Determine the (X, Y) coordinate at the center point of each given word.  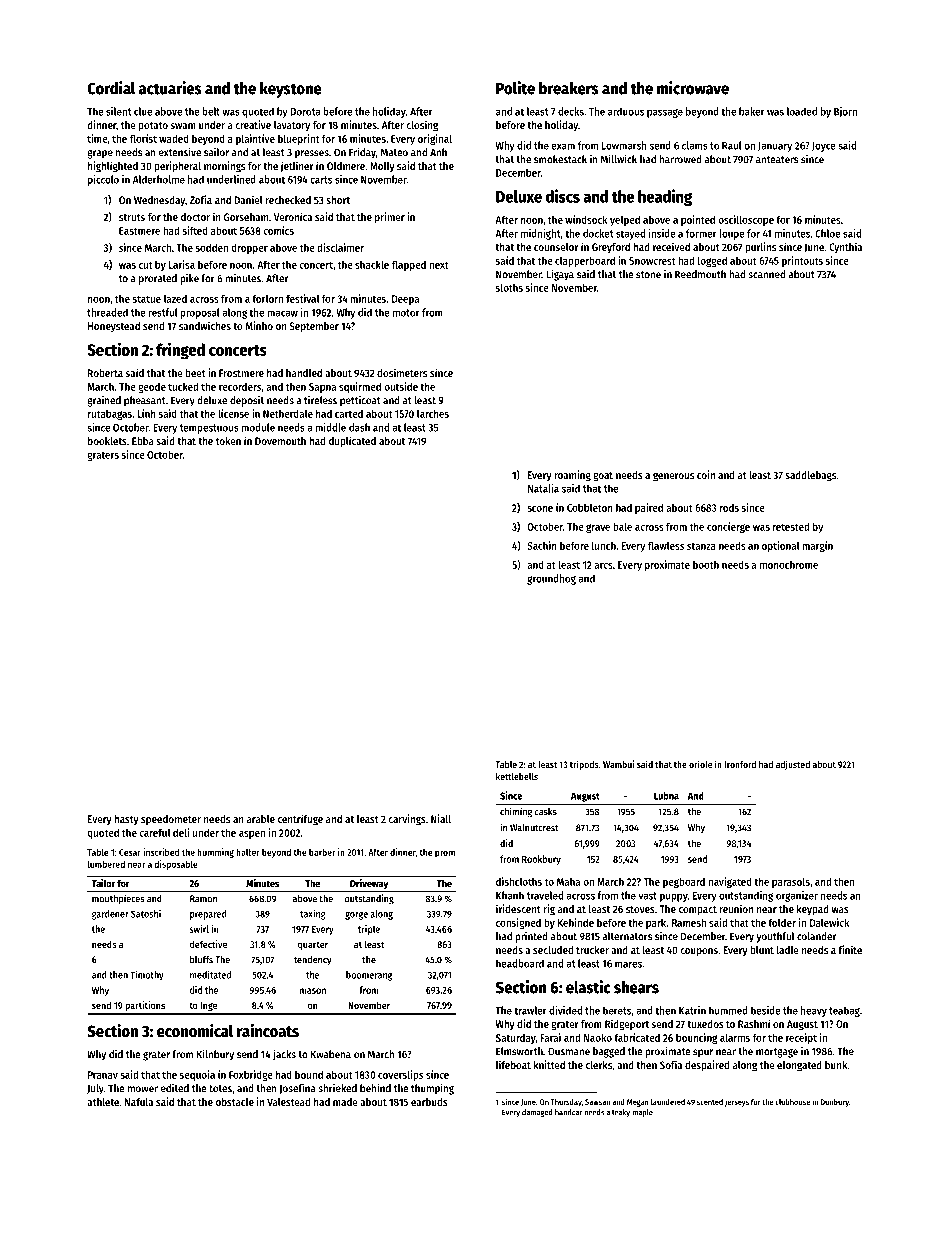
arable (261, 819)
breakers (569, 88)
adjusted (793, 765)
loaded (802, 111)
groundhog (551, 579)
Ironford (740, 764)
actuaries (170, 88)
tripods (584, 765)
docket (598, 233)
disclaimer (340, 247)
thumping (432, 1089)
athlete (103, 1102)
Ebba (143, 441)
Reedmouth (700, 274)
